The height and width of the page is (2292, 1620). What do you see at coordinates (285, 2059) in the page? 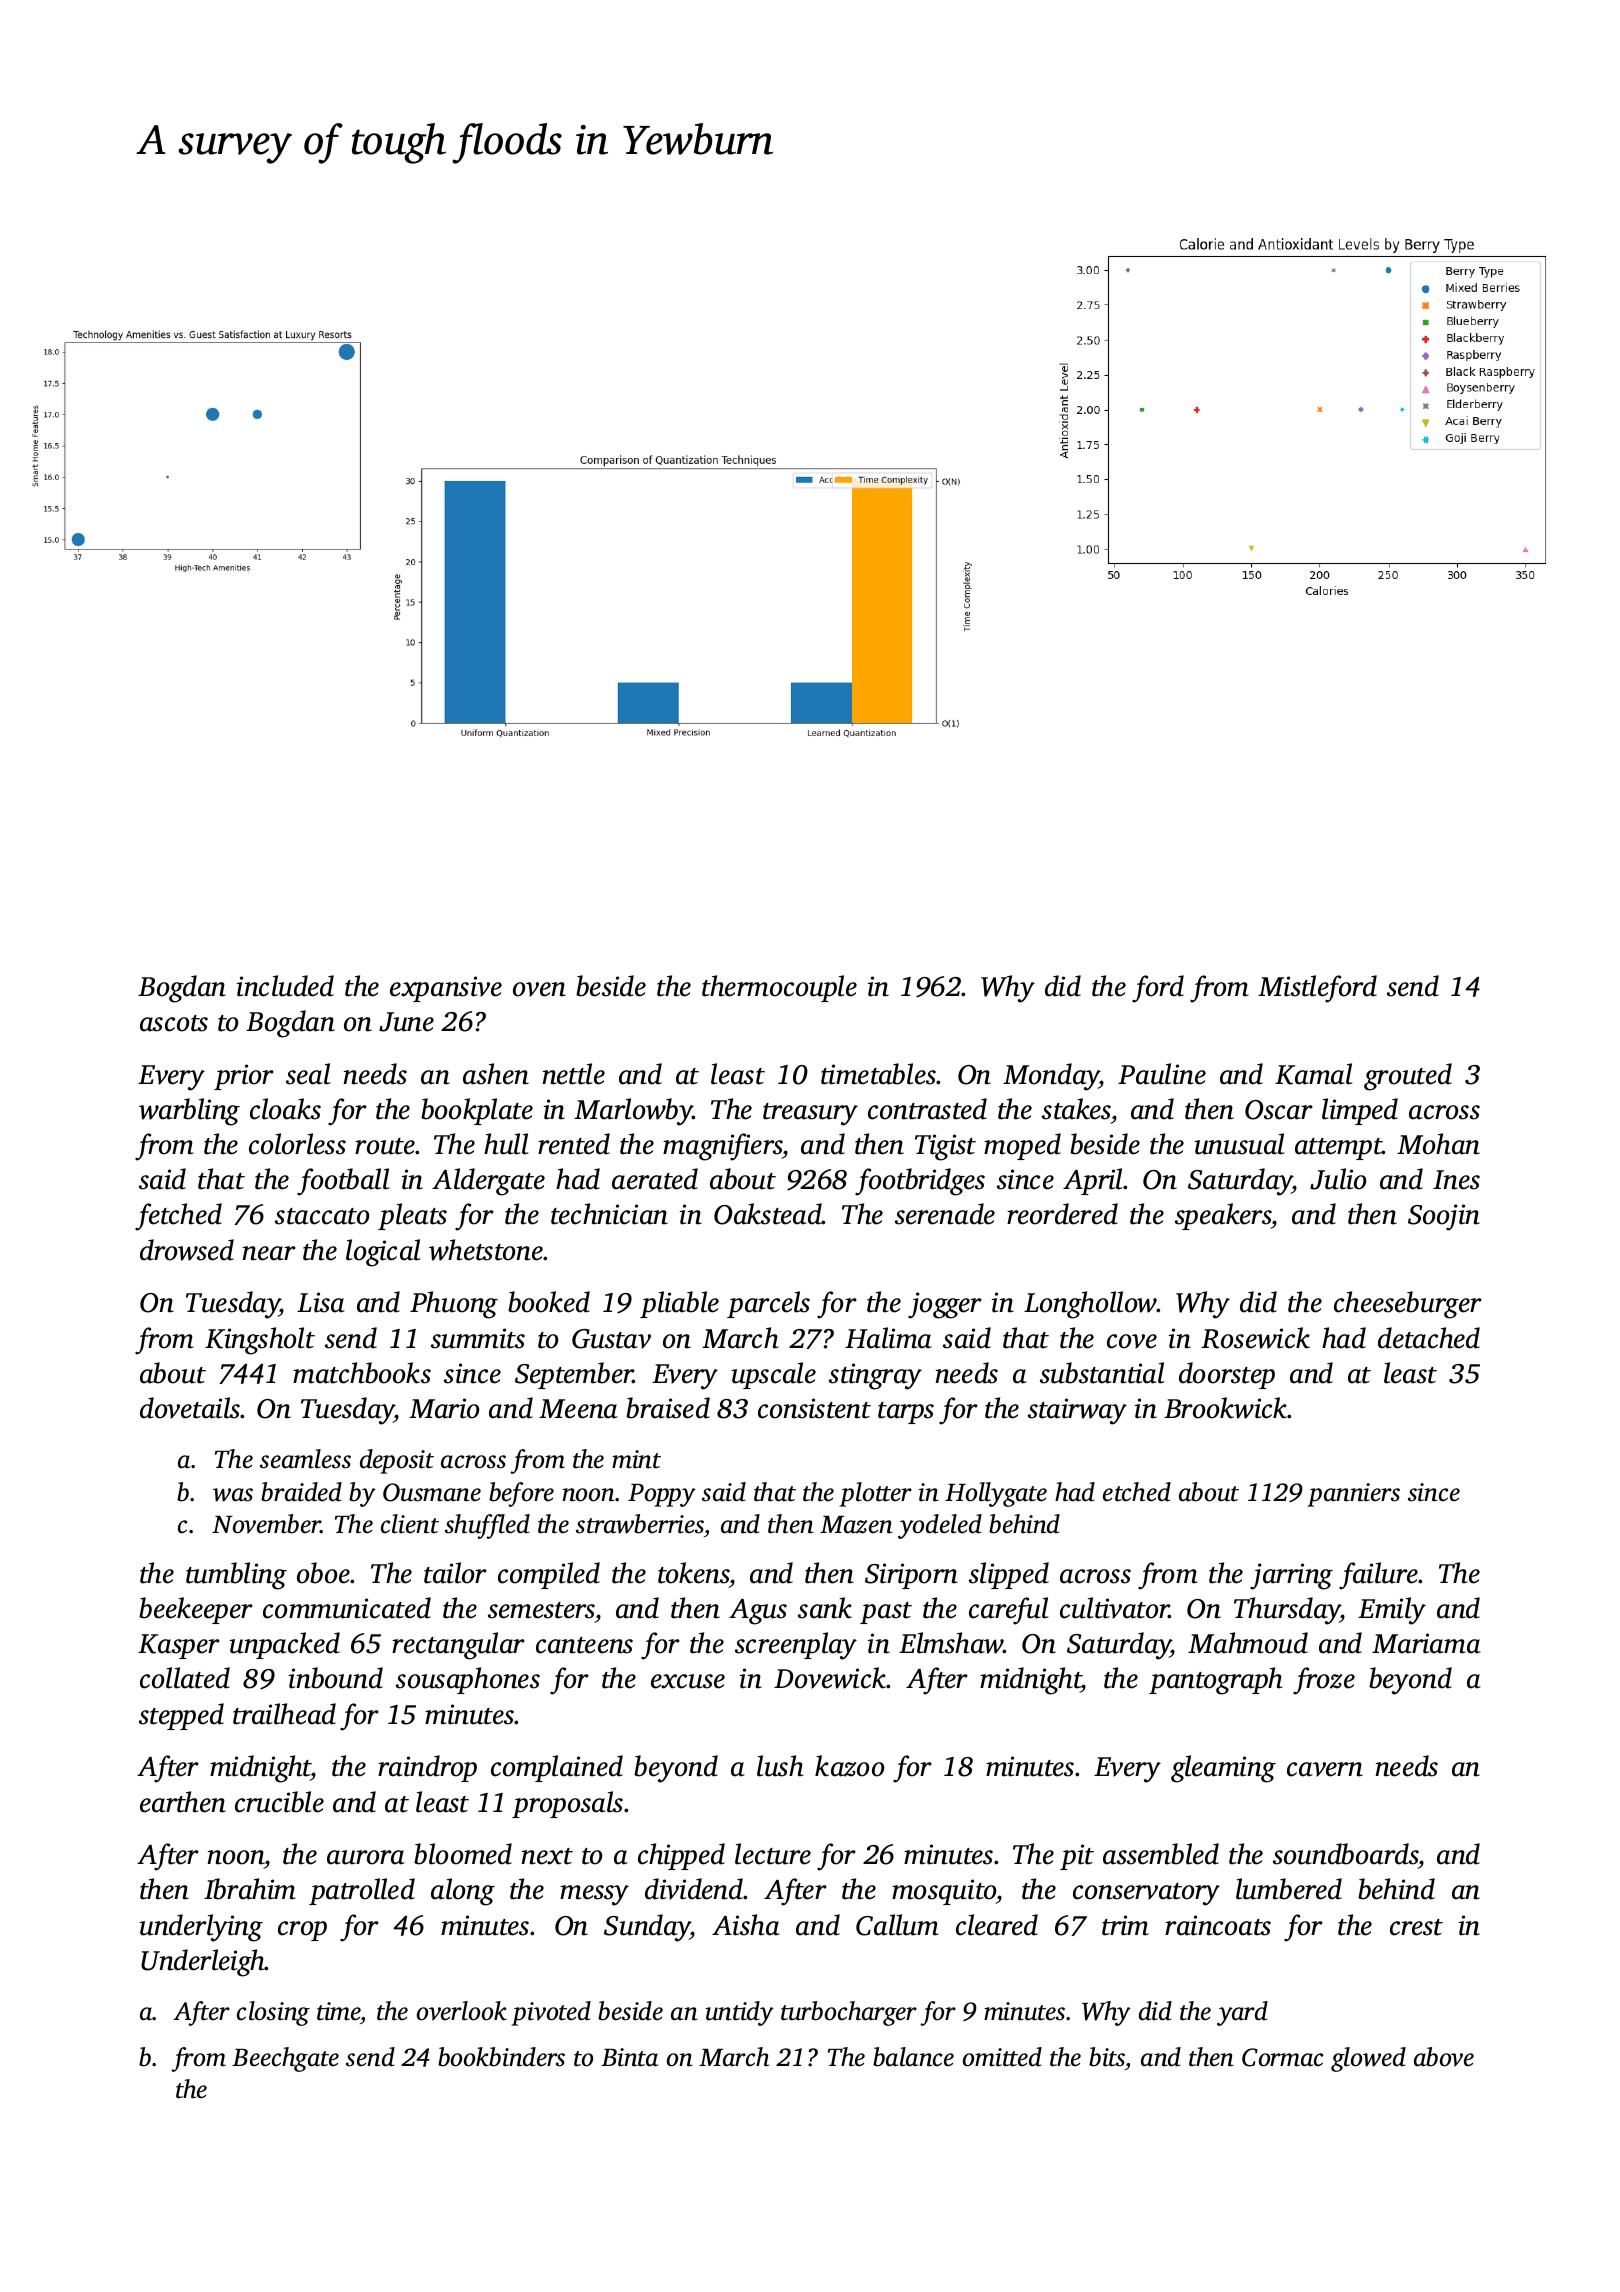
I see `Beechgate` at bounding box center [285, 2059].
